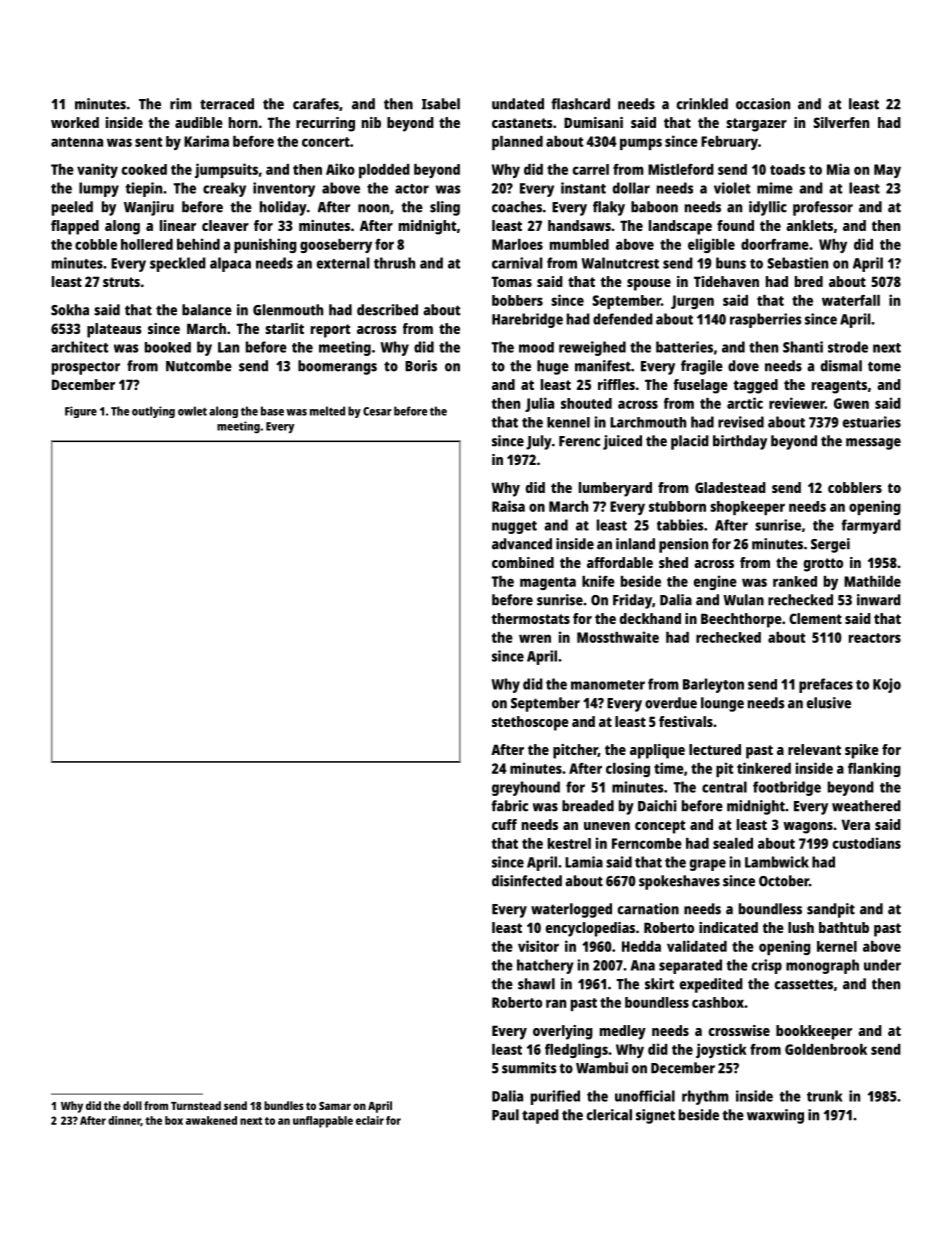 The height and width of the screenshot is (1233, 952). Describe the element at coordinates (196, 1105) in the screenshot. I see `Turnstead` at that location.
